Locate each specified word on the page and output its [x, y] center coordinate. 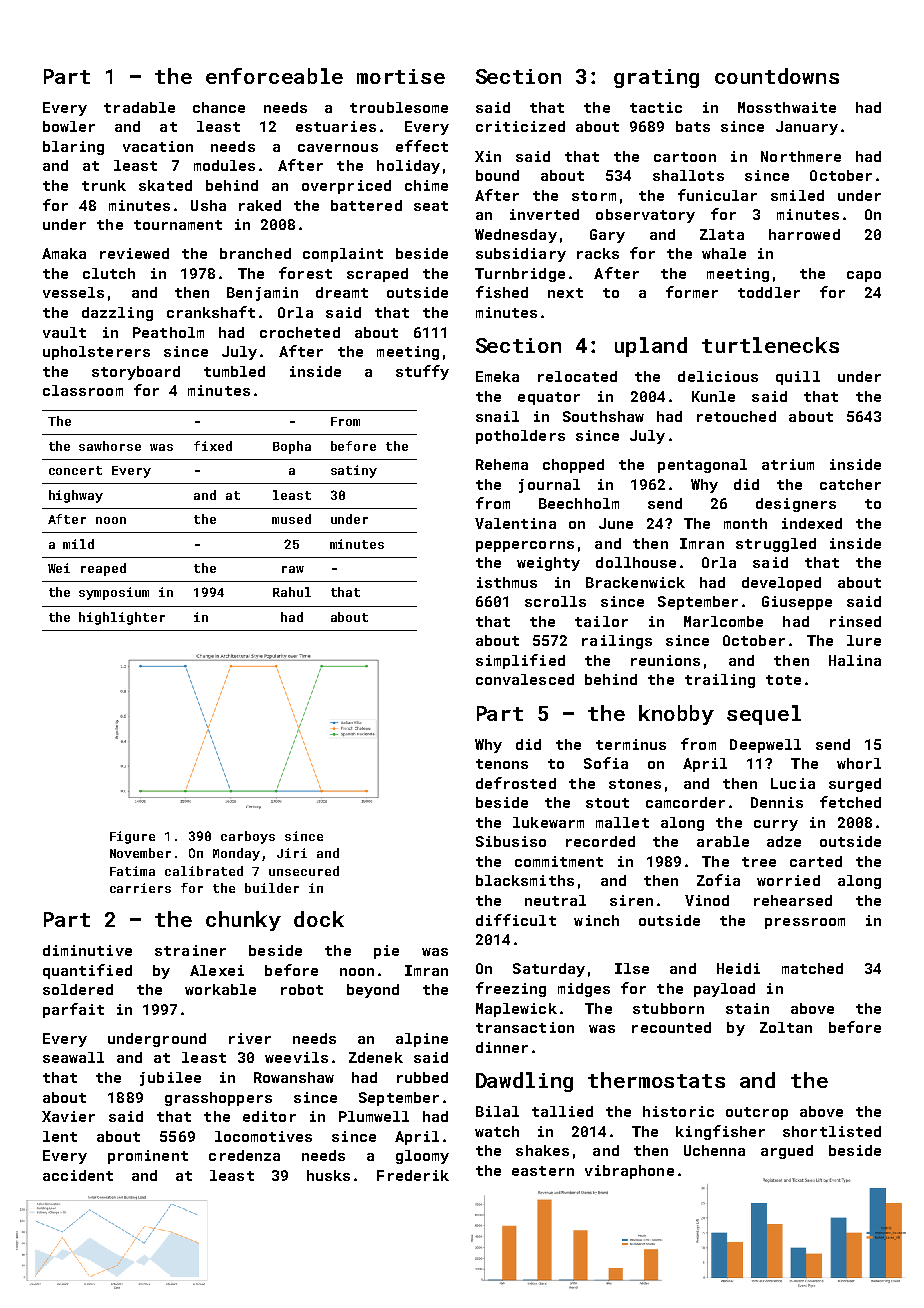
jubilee [170, 1079]
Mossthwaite [787, 107]
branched [255, 253]
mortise [401, 76]
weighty [548, 564]
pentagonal [702, 466]
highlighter [122, 618]
